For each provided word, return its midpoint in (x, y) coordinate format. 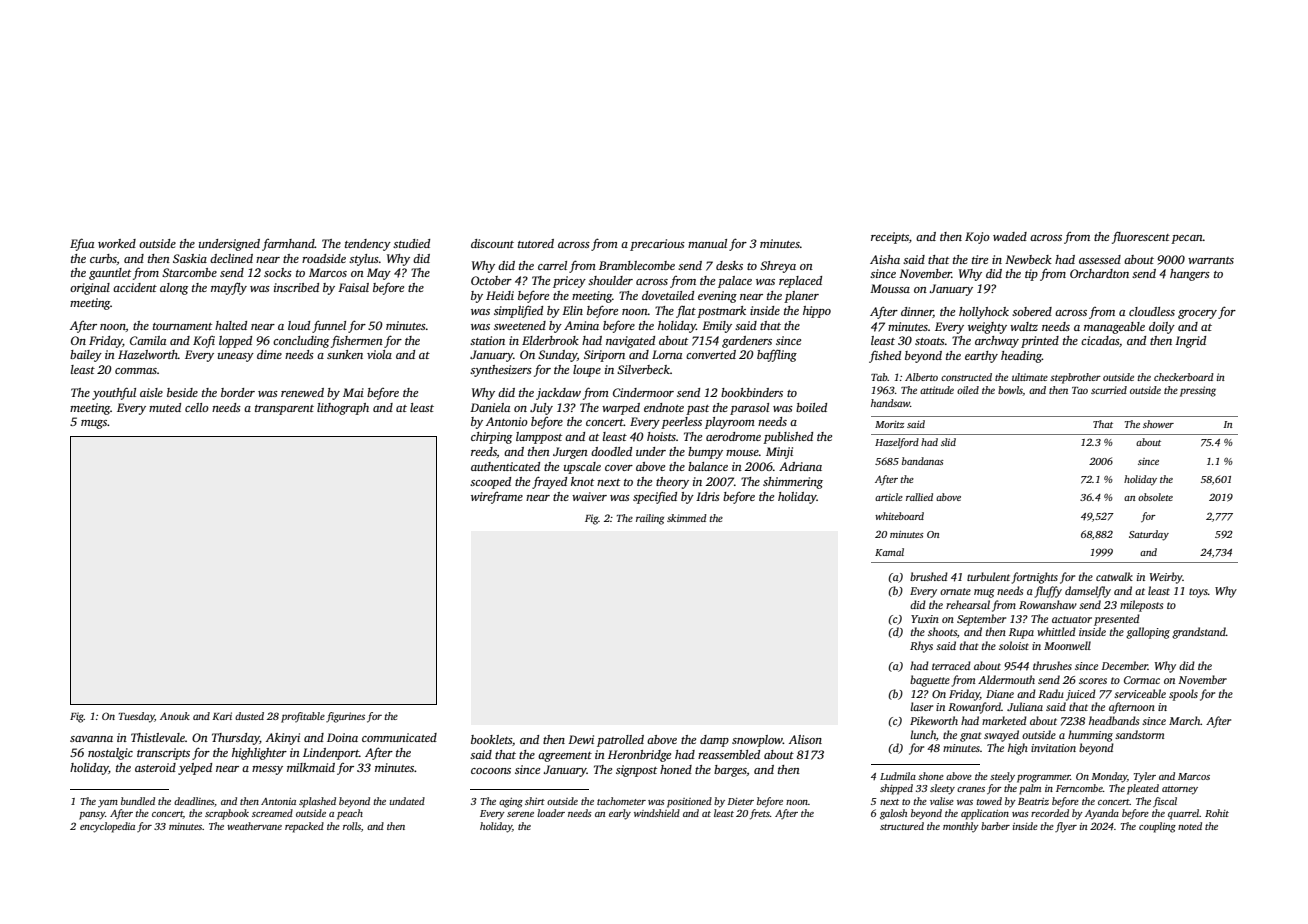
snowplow (757, 741)
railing (650, 519)
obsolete (1155, 497)
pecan (1187, 239)
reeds (484, 451)
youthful (114, 393)
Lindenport (331, 754)
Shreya (778, 267)
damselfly (1088, 592)
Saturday (1149, 535)
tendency (368, 245)
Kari (222, 716)
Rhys (921, 647)
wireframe (497, 498)
